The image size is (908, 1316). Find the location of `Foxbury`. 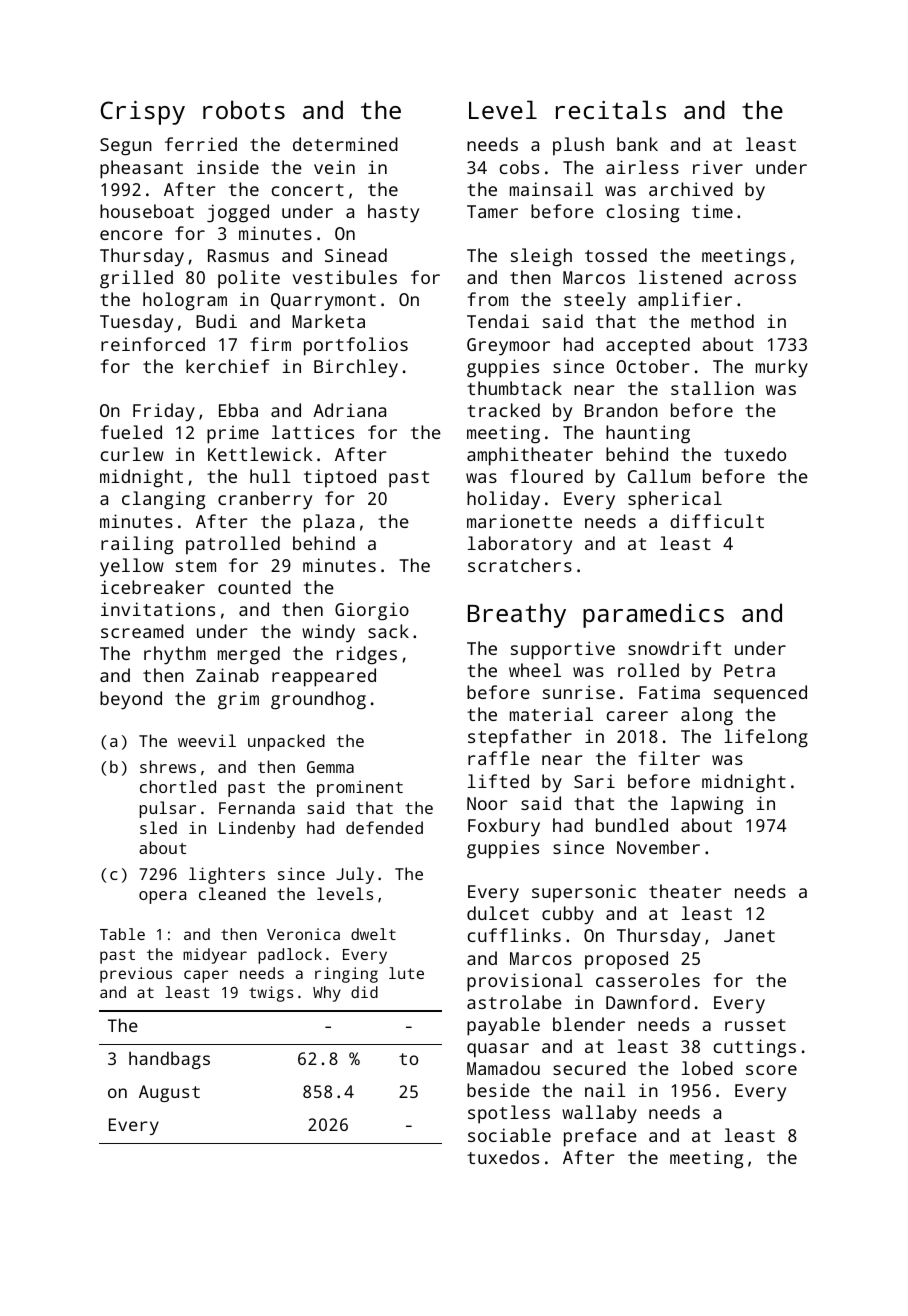

Foxbury is located at coordinates (504, 827).
